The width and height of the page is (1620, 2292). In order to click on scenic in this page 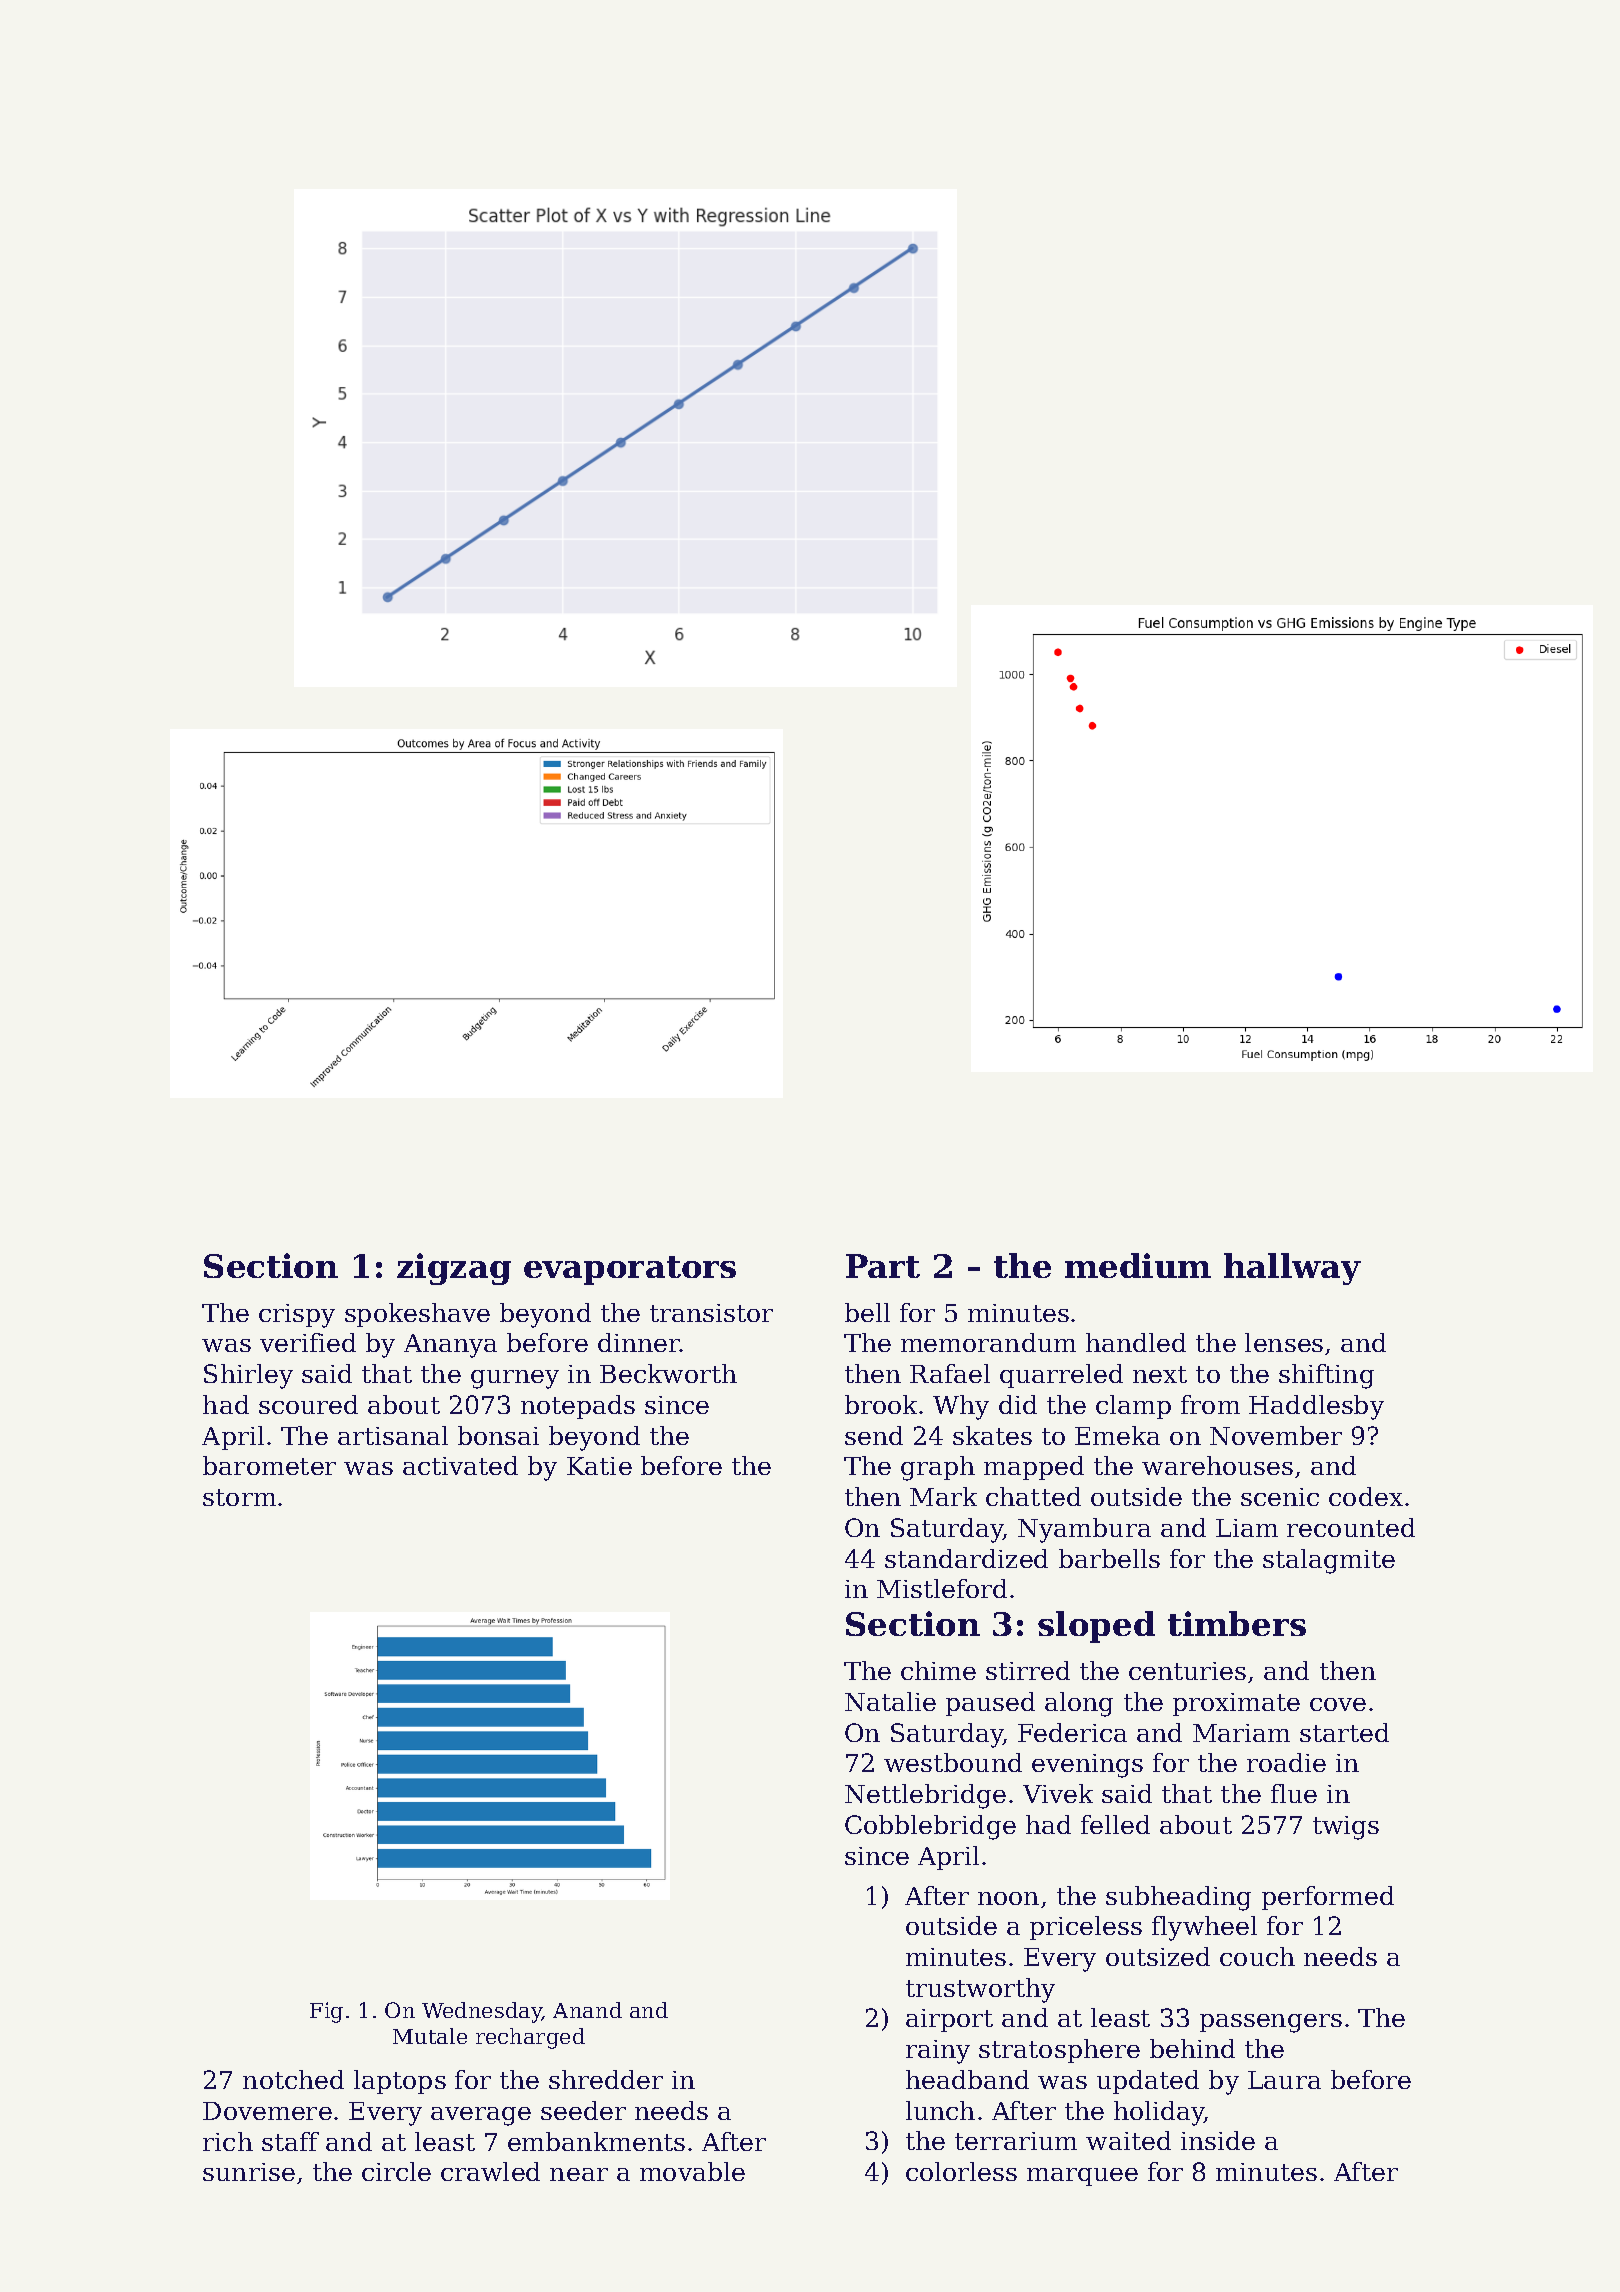, I will do `click(1280, 1497)`.
